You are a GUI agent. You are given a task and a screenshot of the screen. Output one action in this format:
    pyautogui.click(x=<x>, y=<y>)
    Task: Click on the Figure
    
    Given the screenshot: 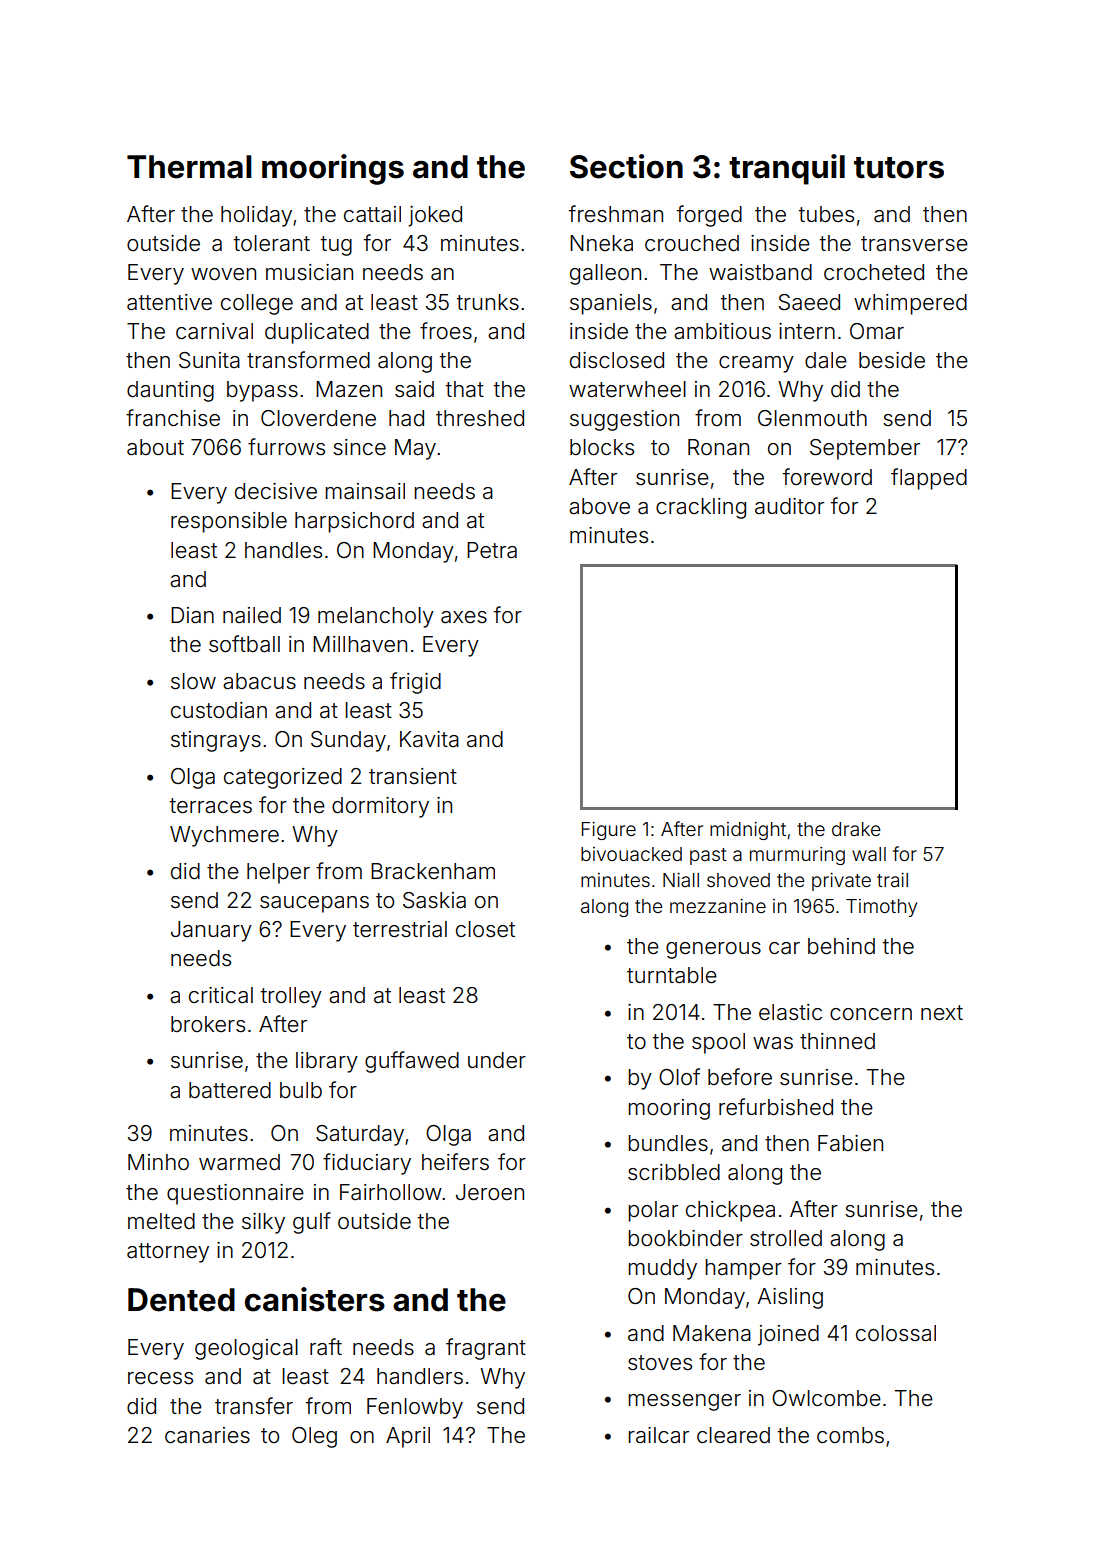 What is the action you would take?
    pyautogui.click(x=609, y=831)
